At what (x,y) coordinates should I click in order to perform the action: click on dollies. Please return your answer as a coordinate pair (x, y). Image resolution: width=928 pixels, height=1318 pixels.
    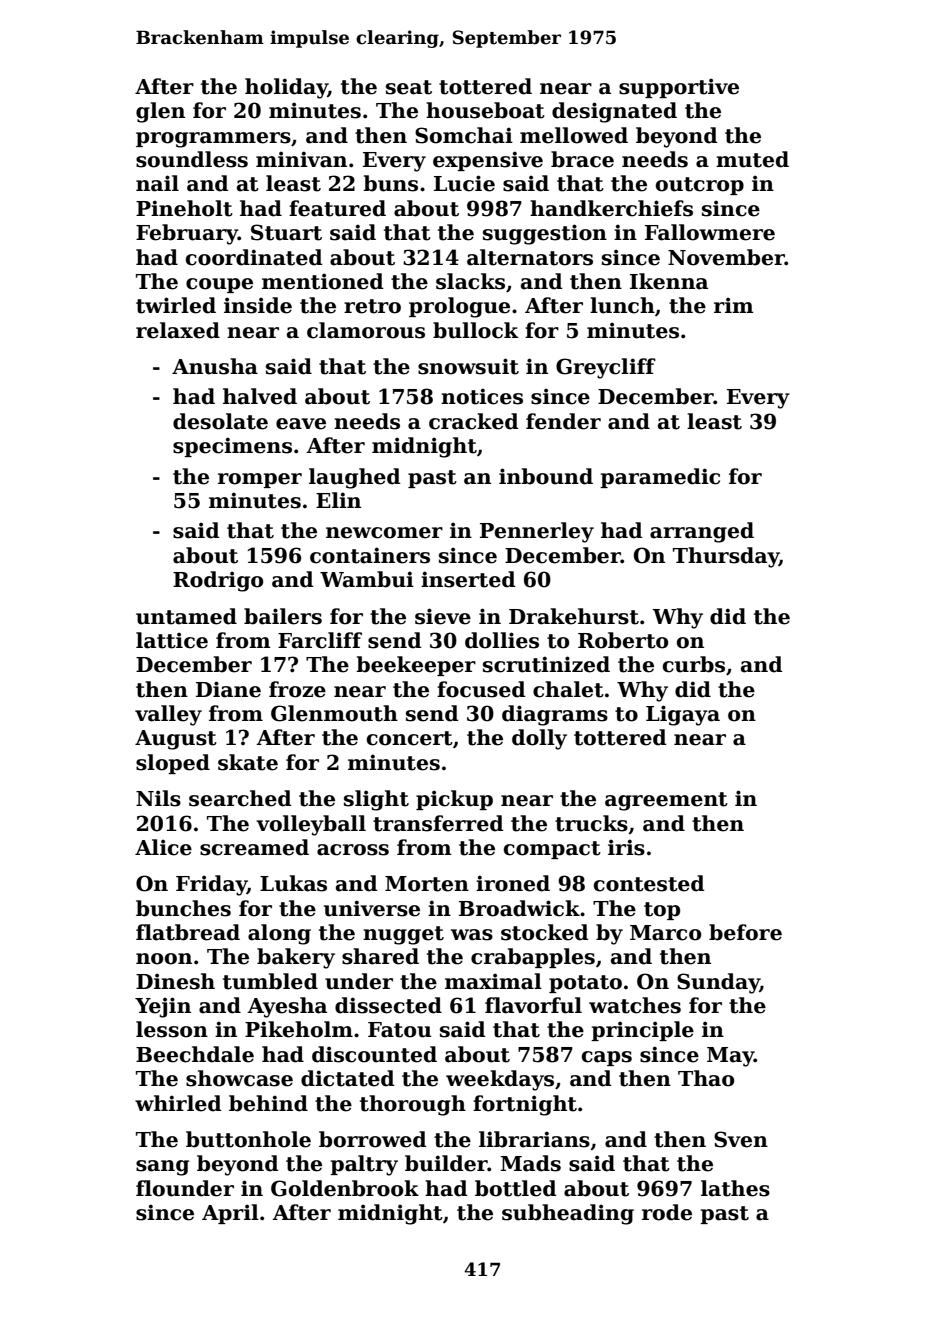
    Looking at the image, I should click on (502, 640).
